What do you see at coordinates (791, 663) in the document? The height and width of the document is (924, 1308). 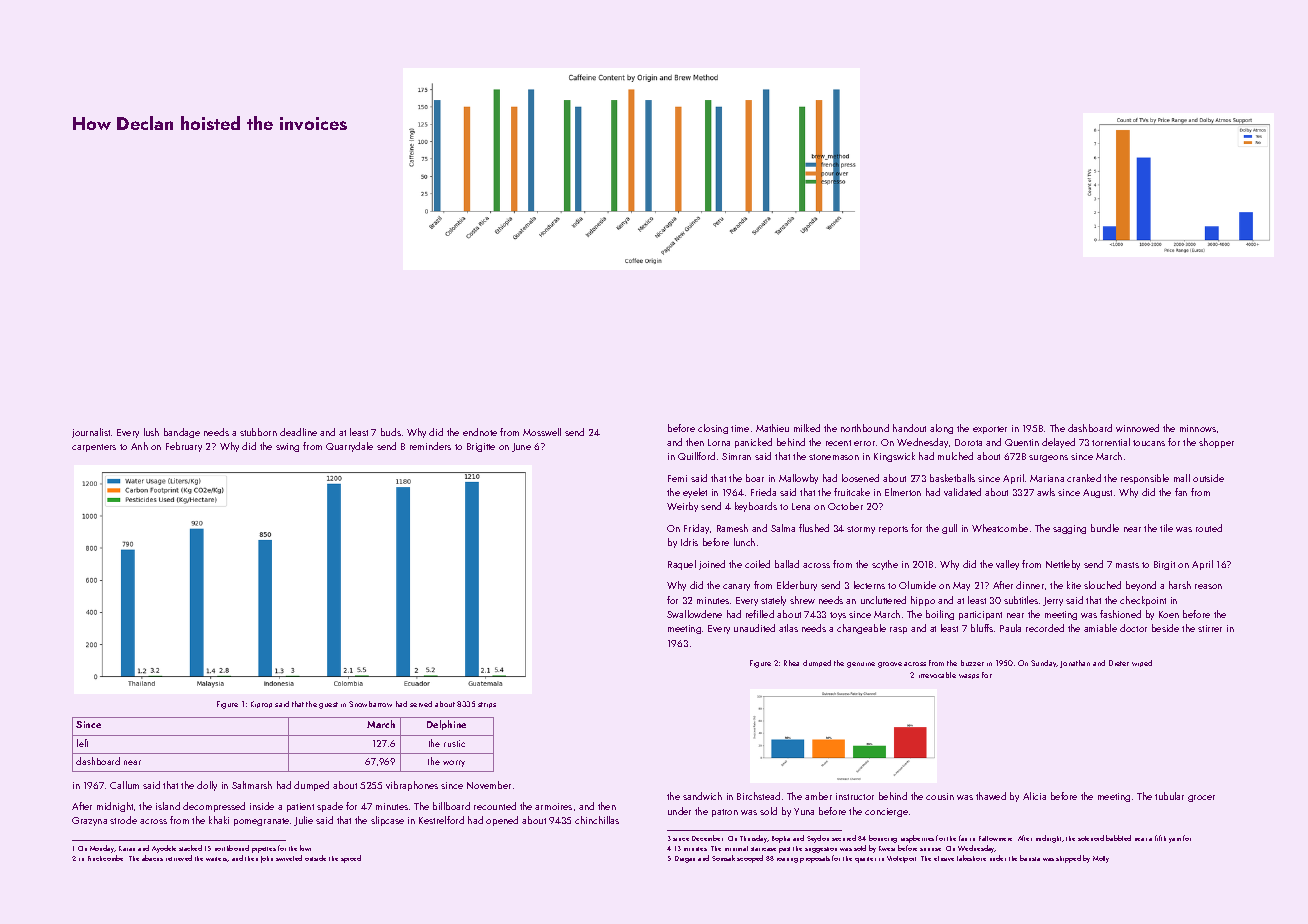 I see `Rhea` at bounding box center [791, 663].
